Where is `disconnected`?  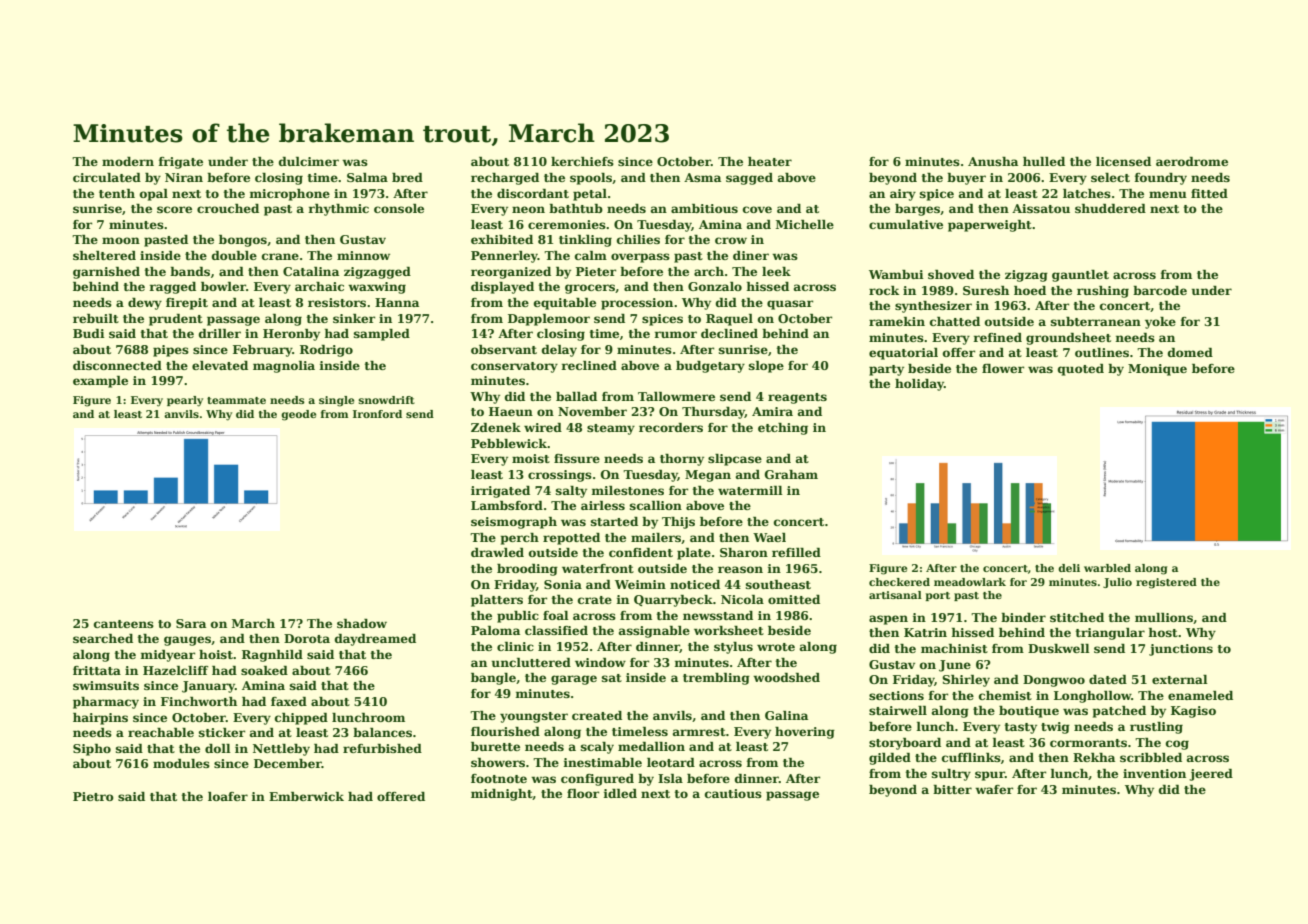
disconnected is located at coordinates (117, 365).
